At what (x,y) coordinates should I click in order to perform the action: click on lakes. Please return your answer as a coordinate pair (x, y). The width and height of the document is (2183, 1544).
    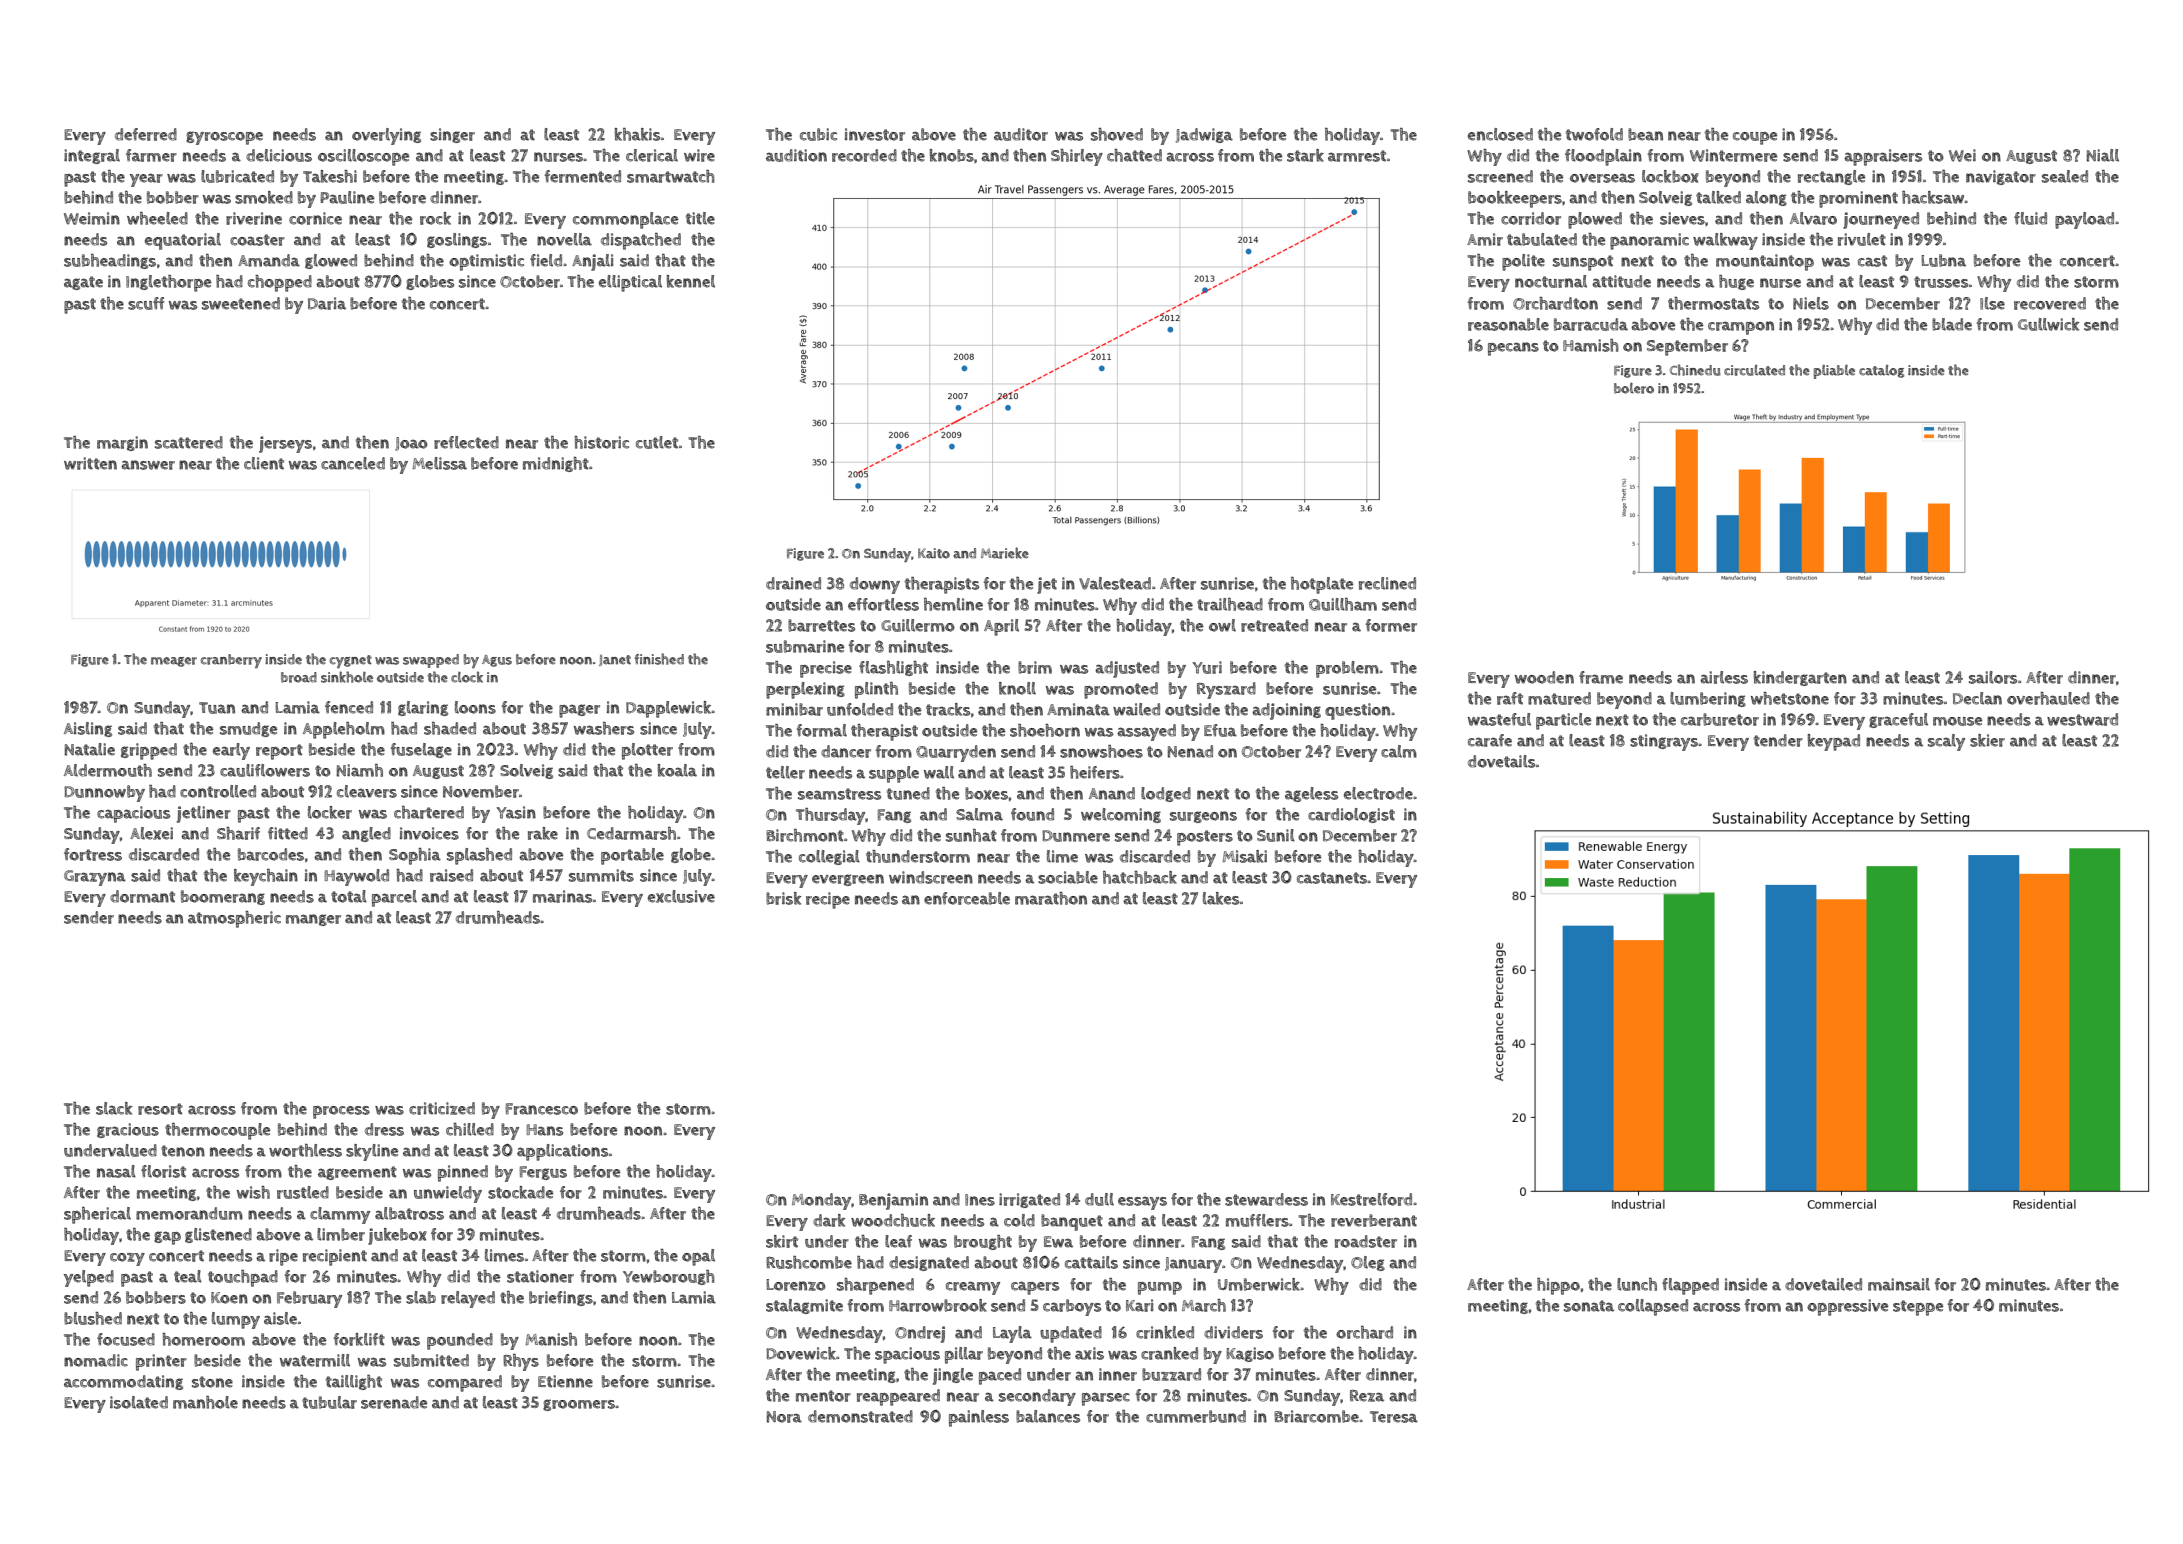
    Looking at the image, I should click on (1221, 898).
